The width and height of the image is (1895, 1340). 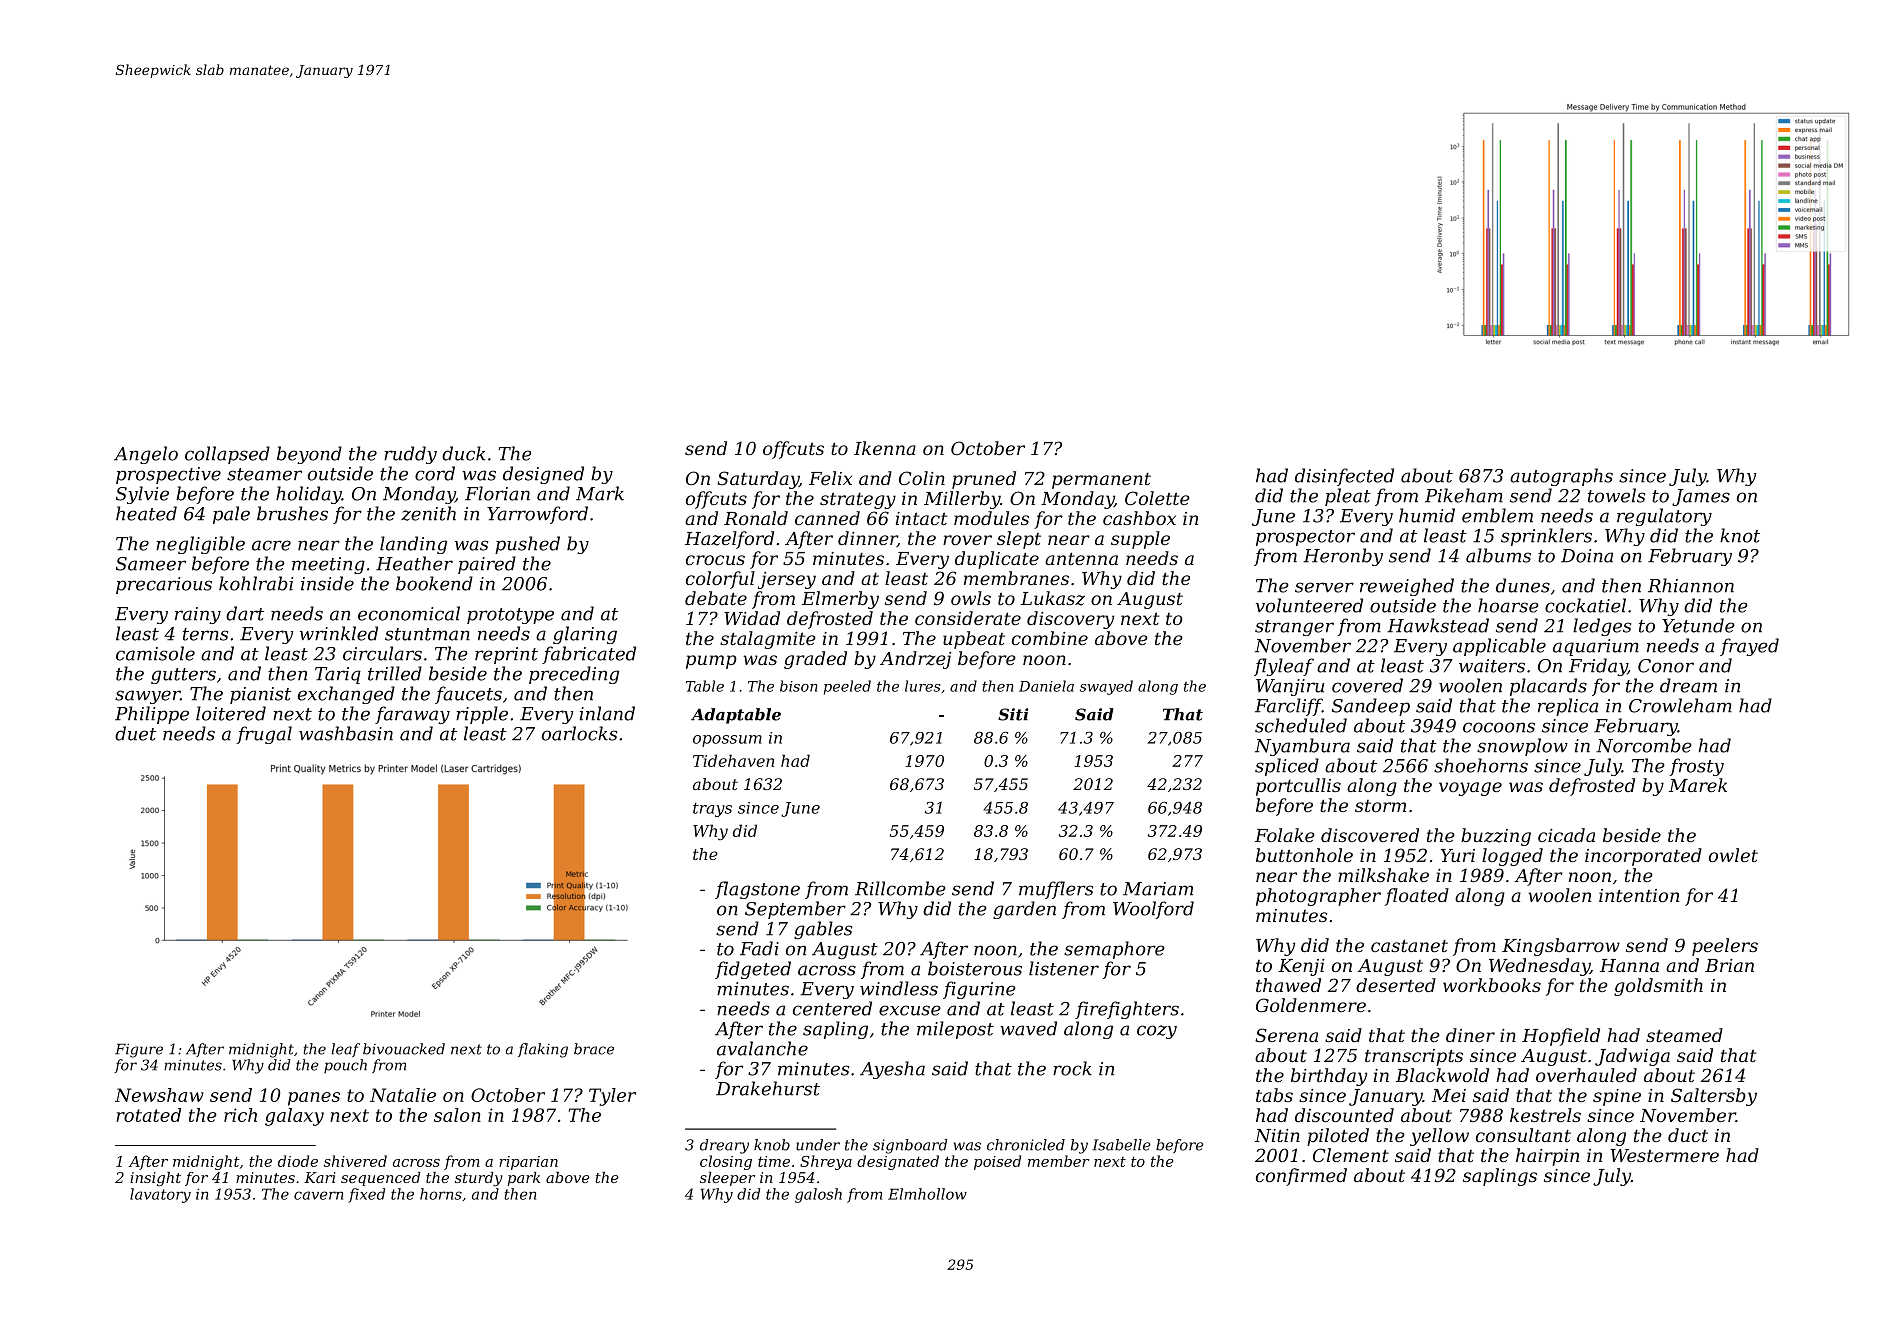 What do you see at coordinates (135, 733) in the image?
I see `duet` at bounding box center [135, 733].
